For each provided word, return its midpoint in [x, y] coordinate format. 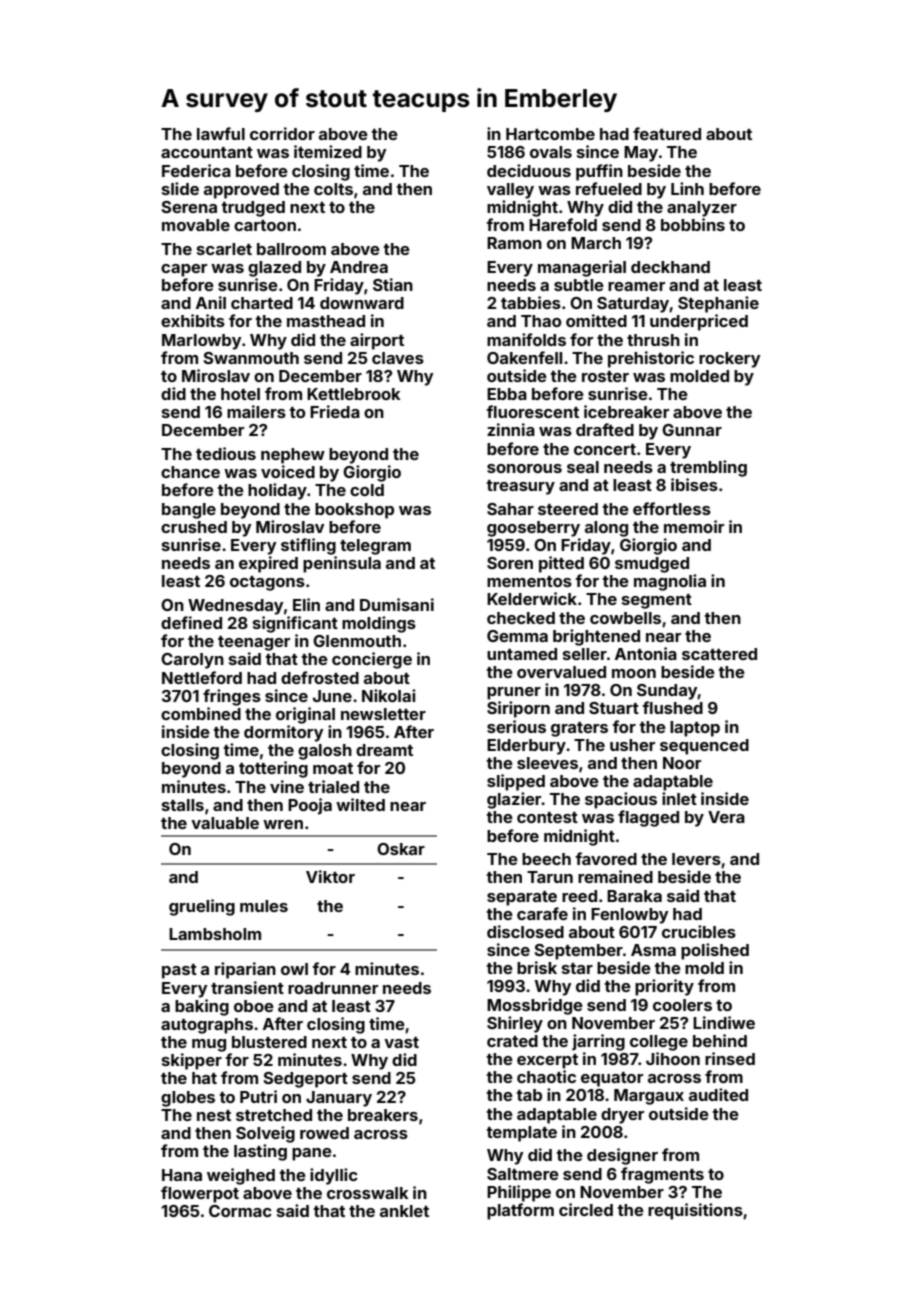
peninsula [342, 564]
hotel [240, 394]
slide [180, 188]
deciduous [529, 170]
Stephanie [718, 304]
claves [398, 358]
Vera [726, 817]
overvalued [561, 672]
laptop [695, 729]
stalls [183, 805]
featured [667, 133]
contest [547, 817]
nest [214, 1115]
